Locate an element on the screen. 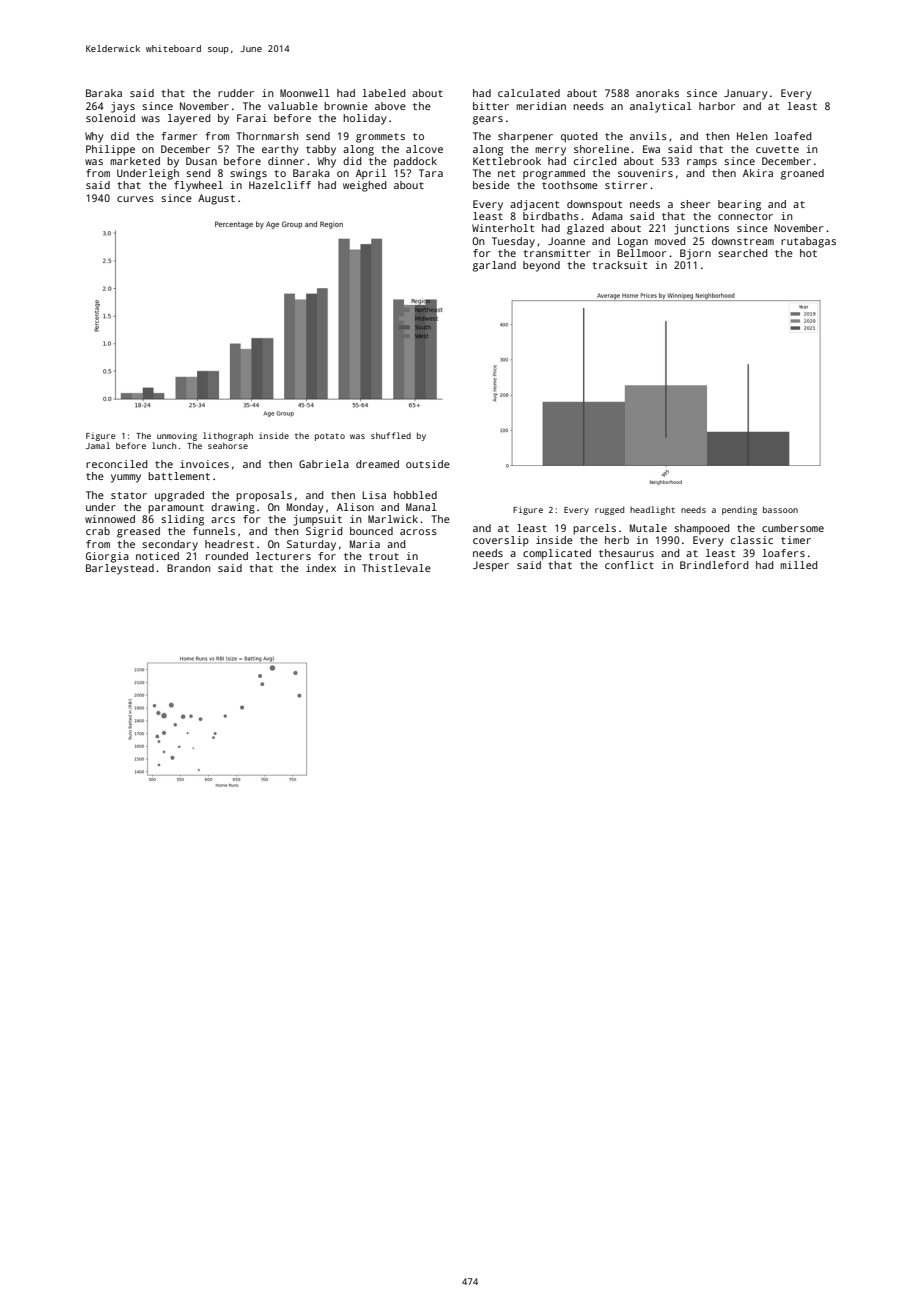 This screenshot has width=924, height=1308. conflict is located at coordinates (629, 565).
